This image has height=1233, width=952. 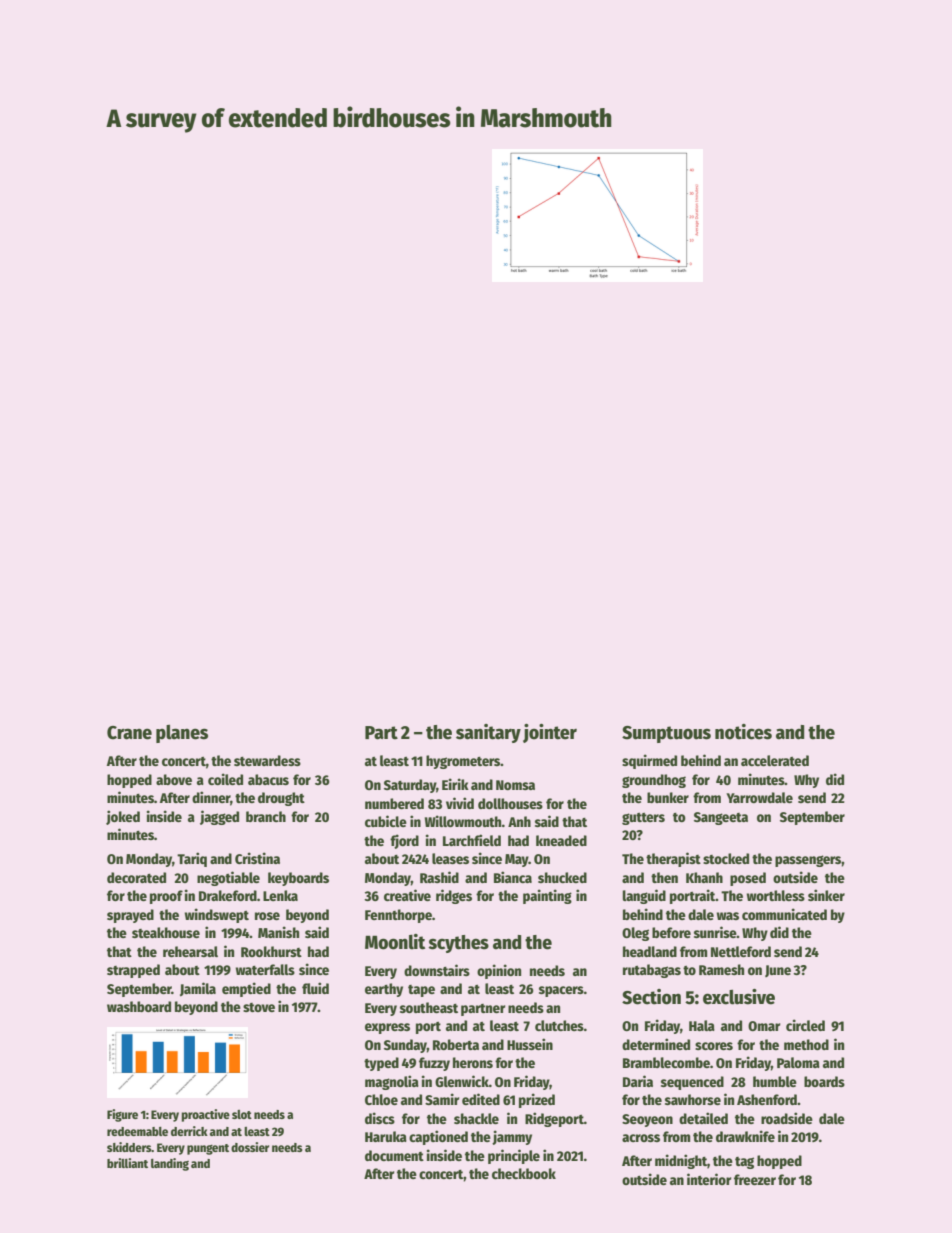 What do you see at coordinates (513, 877) in the image?
I see `Bianca` at bounding box center [513, 877].
